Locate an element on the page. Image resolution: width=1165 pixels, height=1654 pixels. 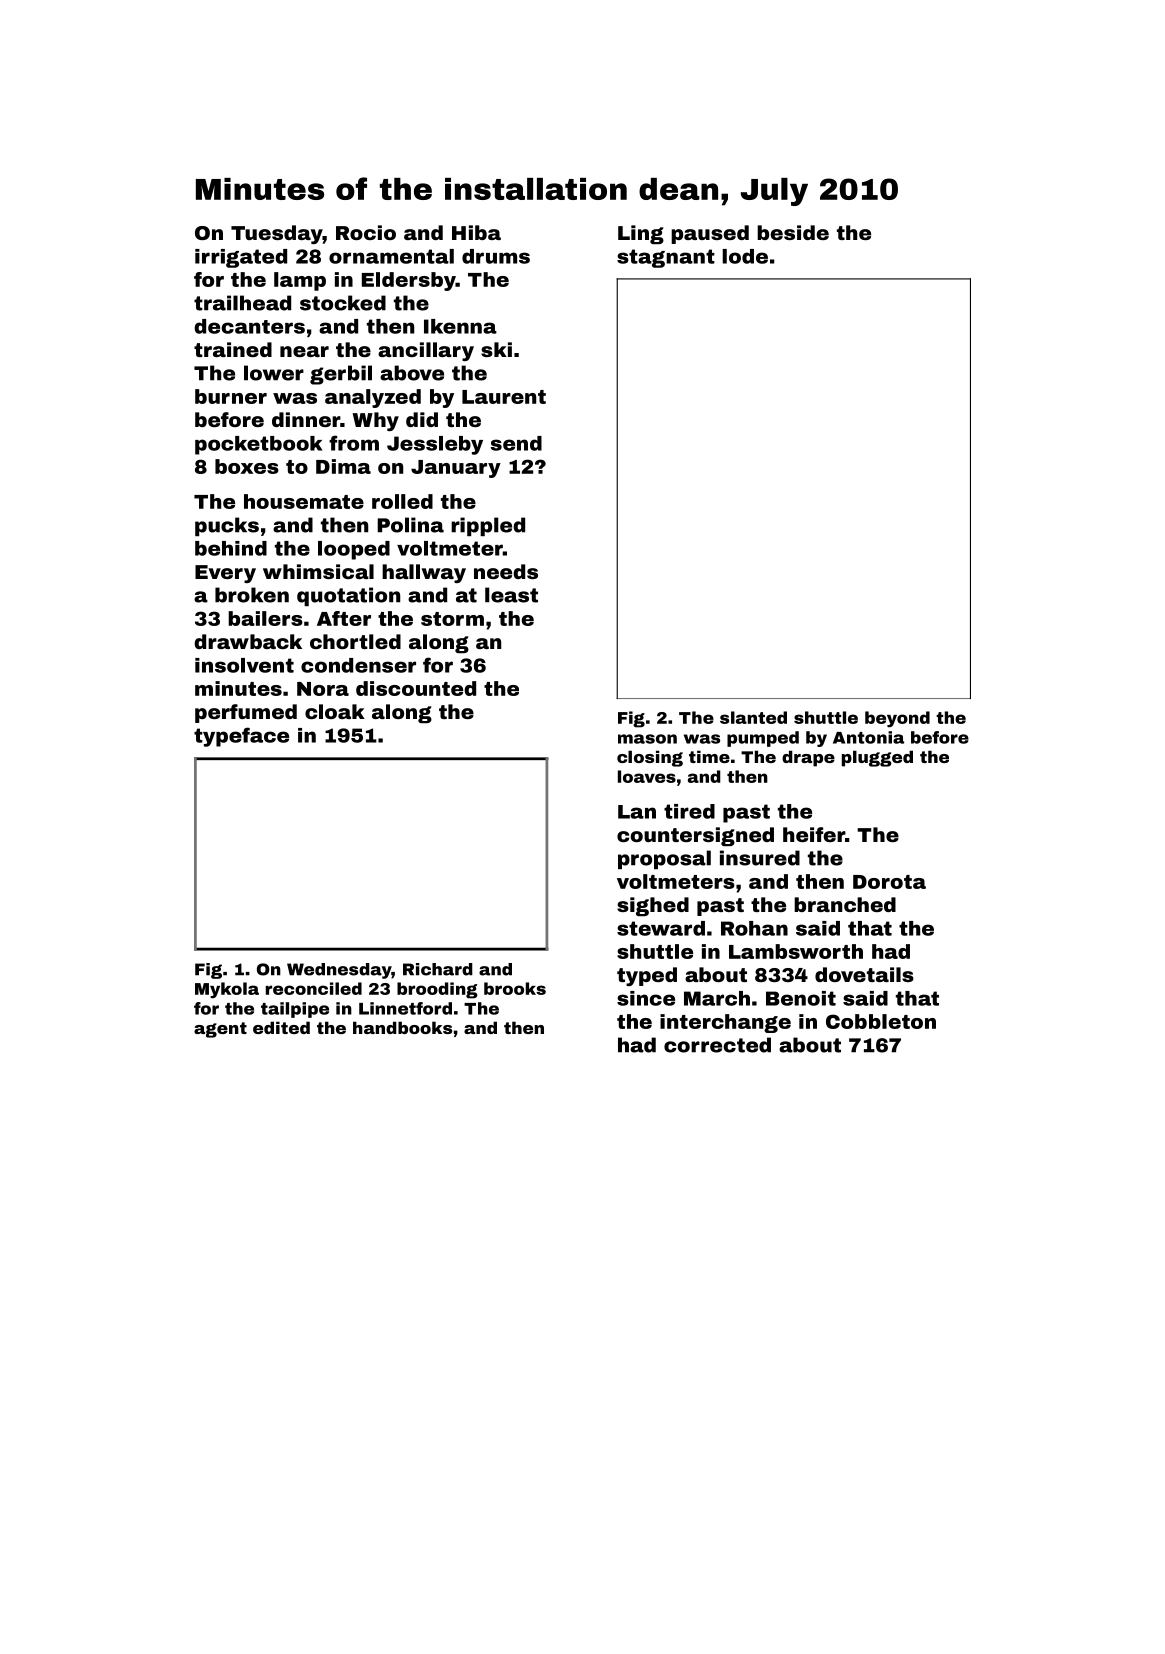
dinner is located at coordinates (306, 419).
